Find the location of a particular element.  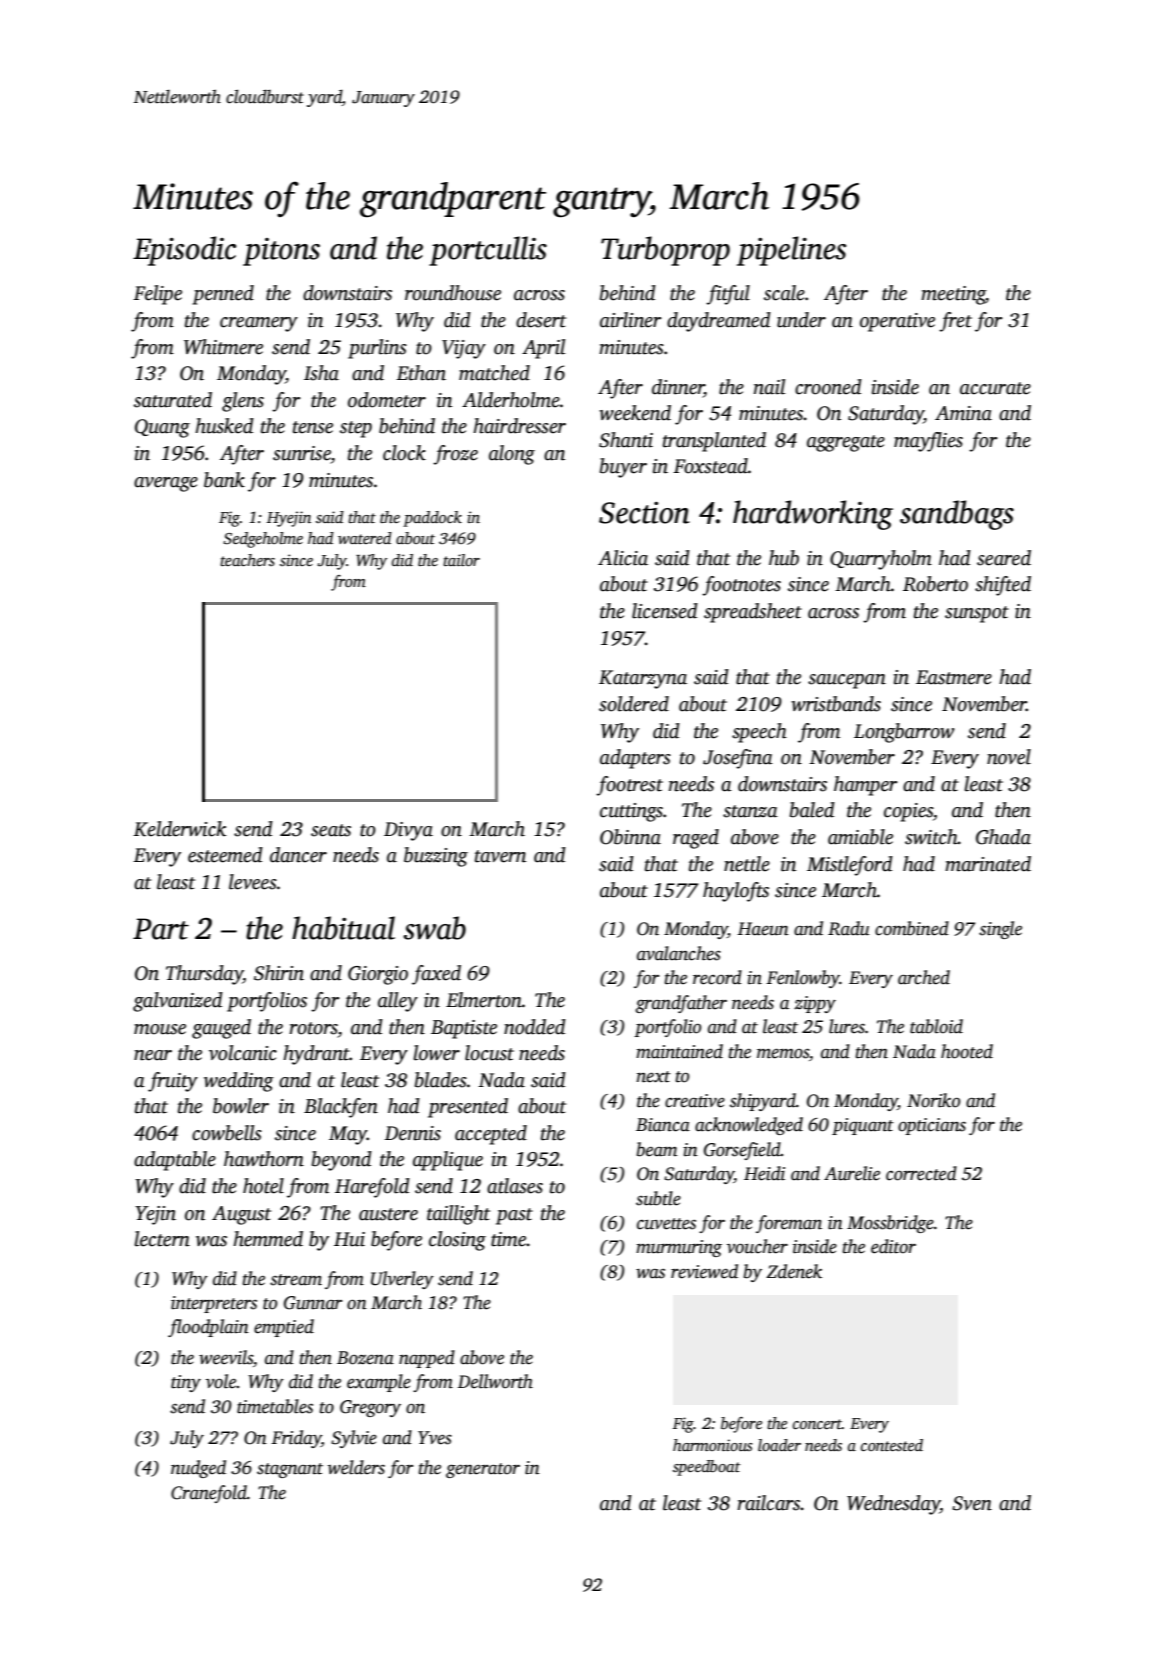

pipelines is located at coordinates (791, 251).
